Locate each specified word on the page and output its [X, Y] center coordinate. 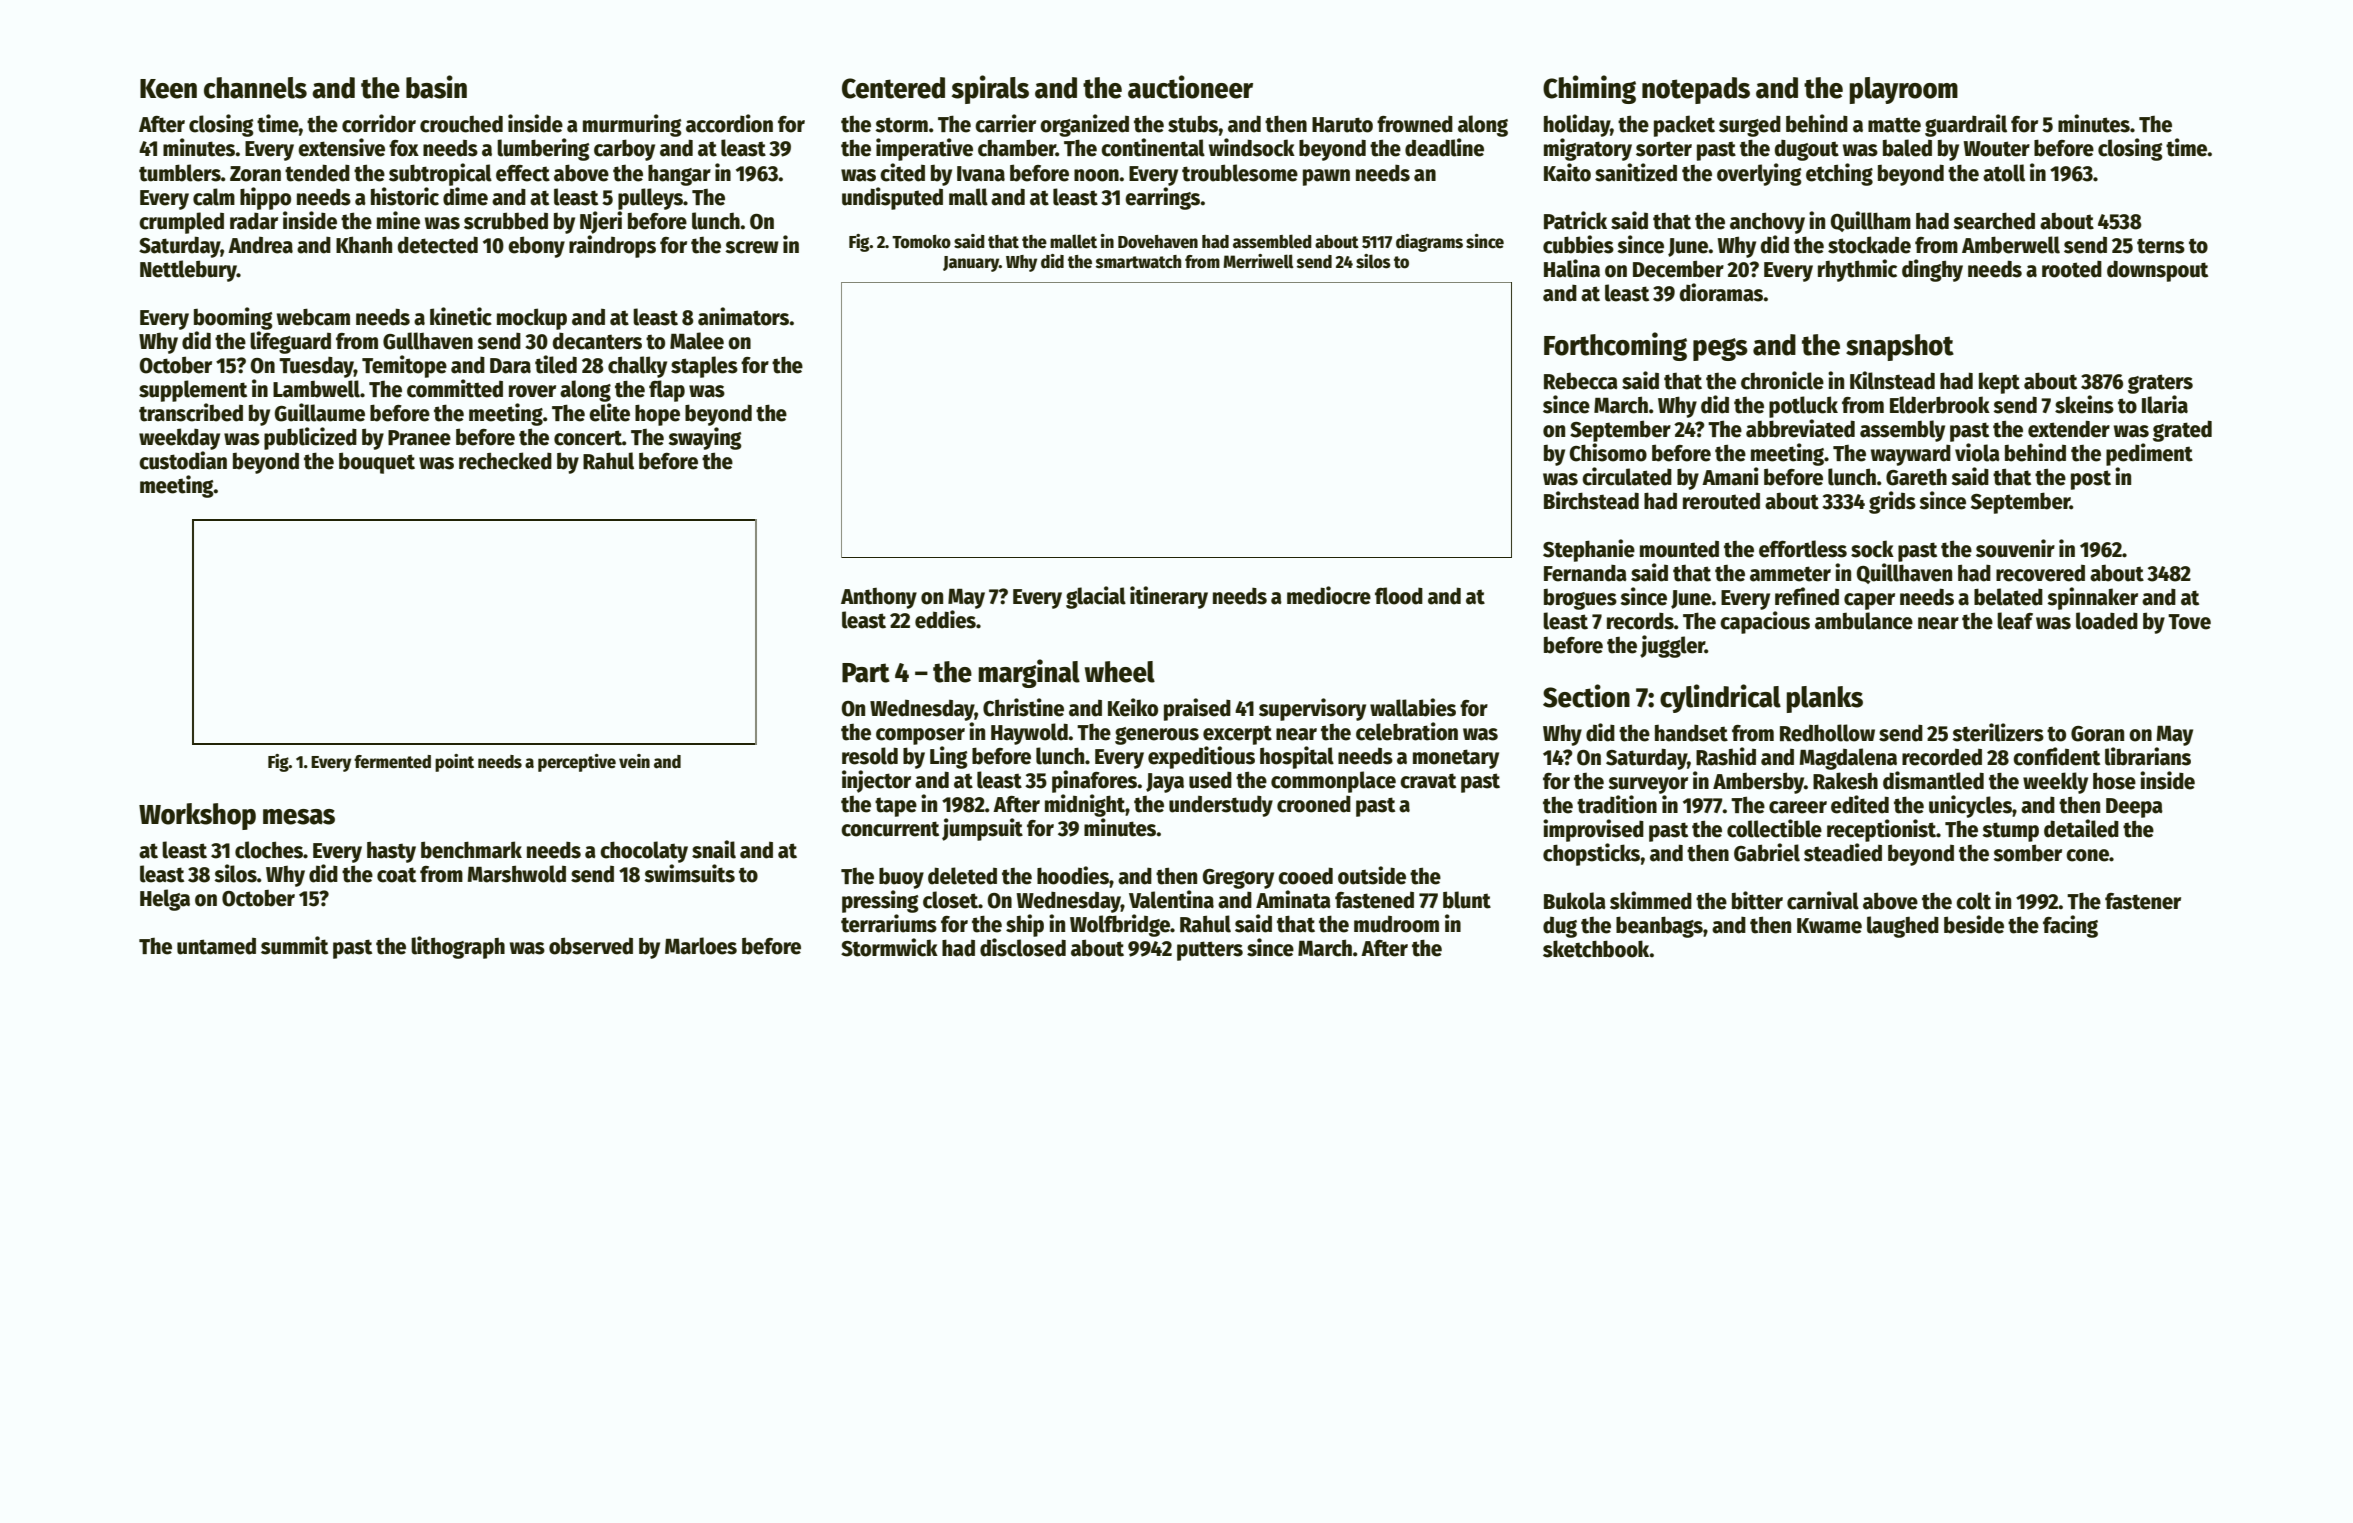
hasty [391, 852]
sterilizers [1998, 732]
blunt [1467, 900]
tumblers [180, 173]
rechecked [505, 461]
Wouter [1996, 149]
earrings [1162, 198]
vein [634, 761]
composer [920, 736]
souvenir [2015, 548]
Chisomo [1608, 452]
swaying [704, 438]
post [2091, 480]
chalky [637, 367]
